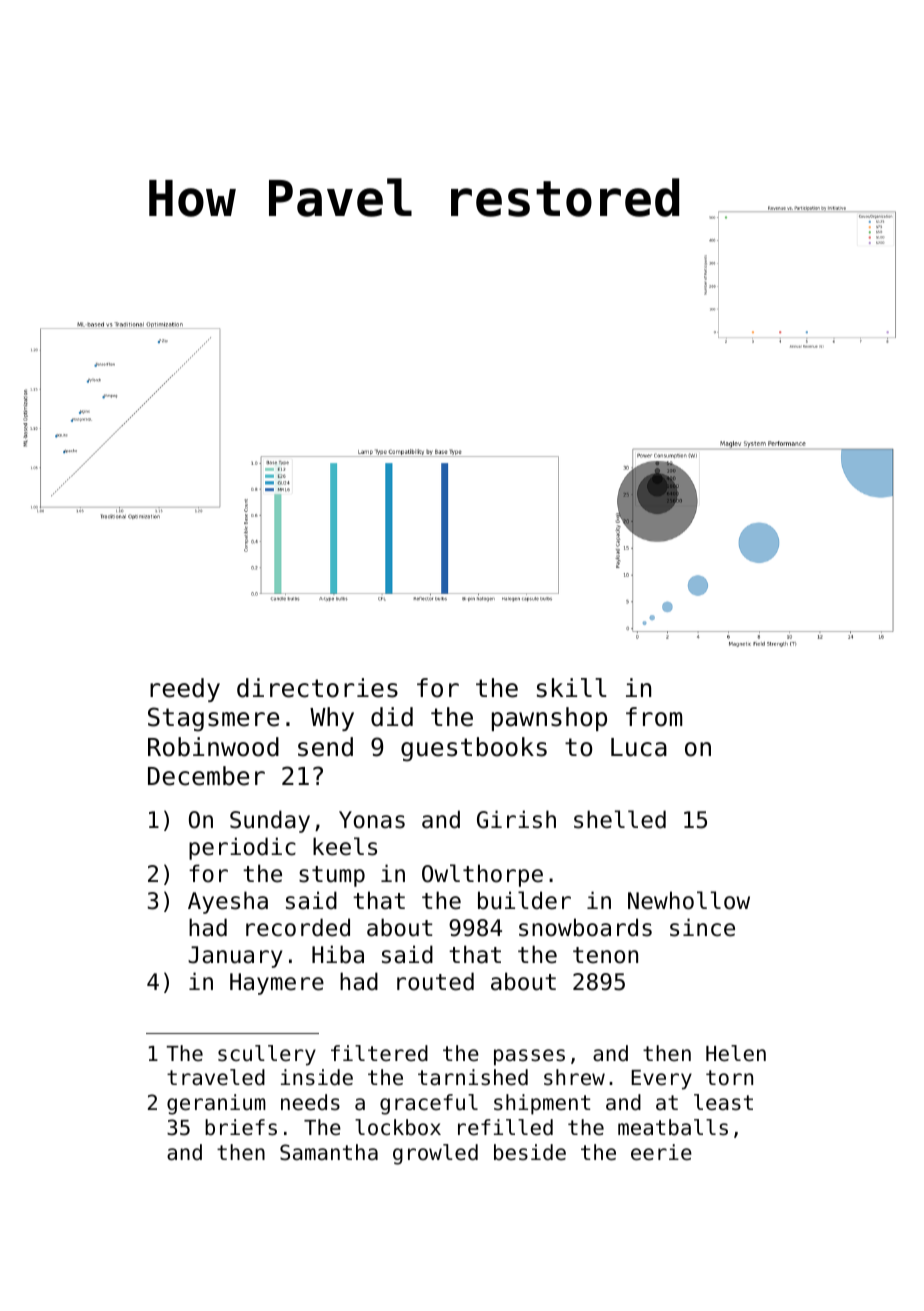  Describe the element at coordinates (216, 1104) in the screenshot. I see `geranium` at that location.
